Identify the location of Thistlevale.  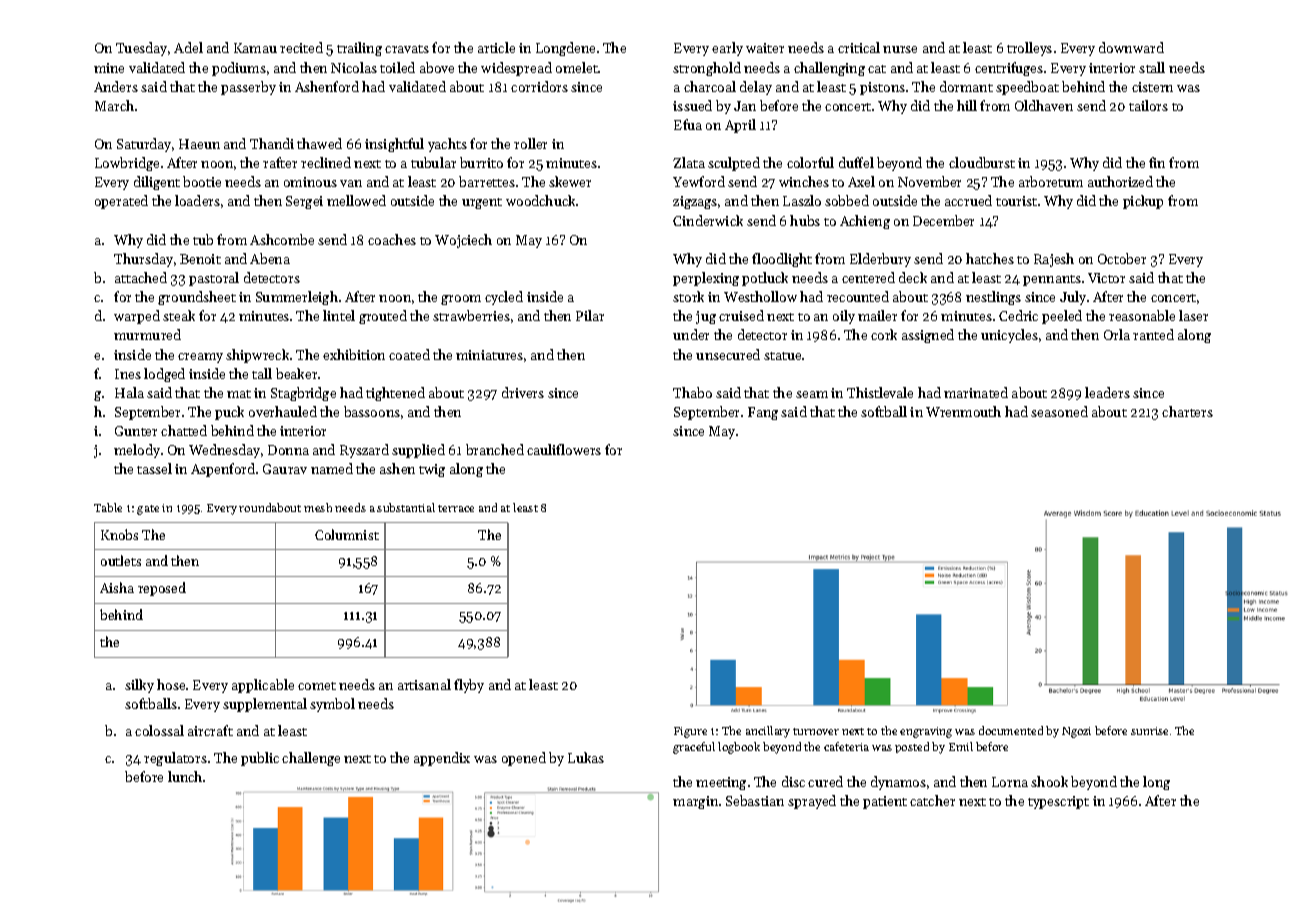
(880, 392).
